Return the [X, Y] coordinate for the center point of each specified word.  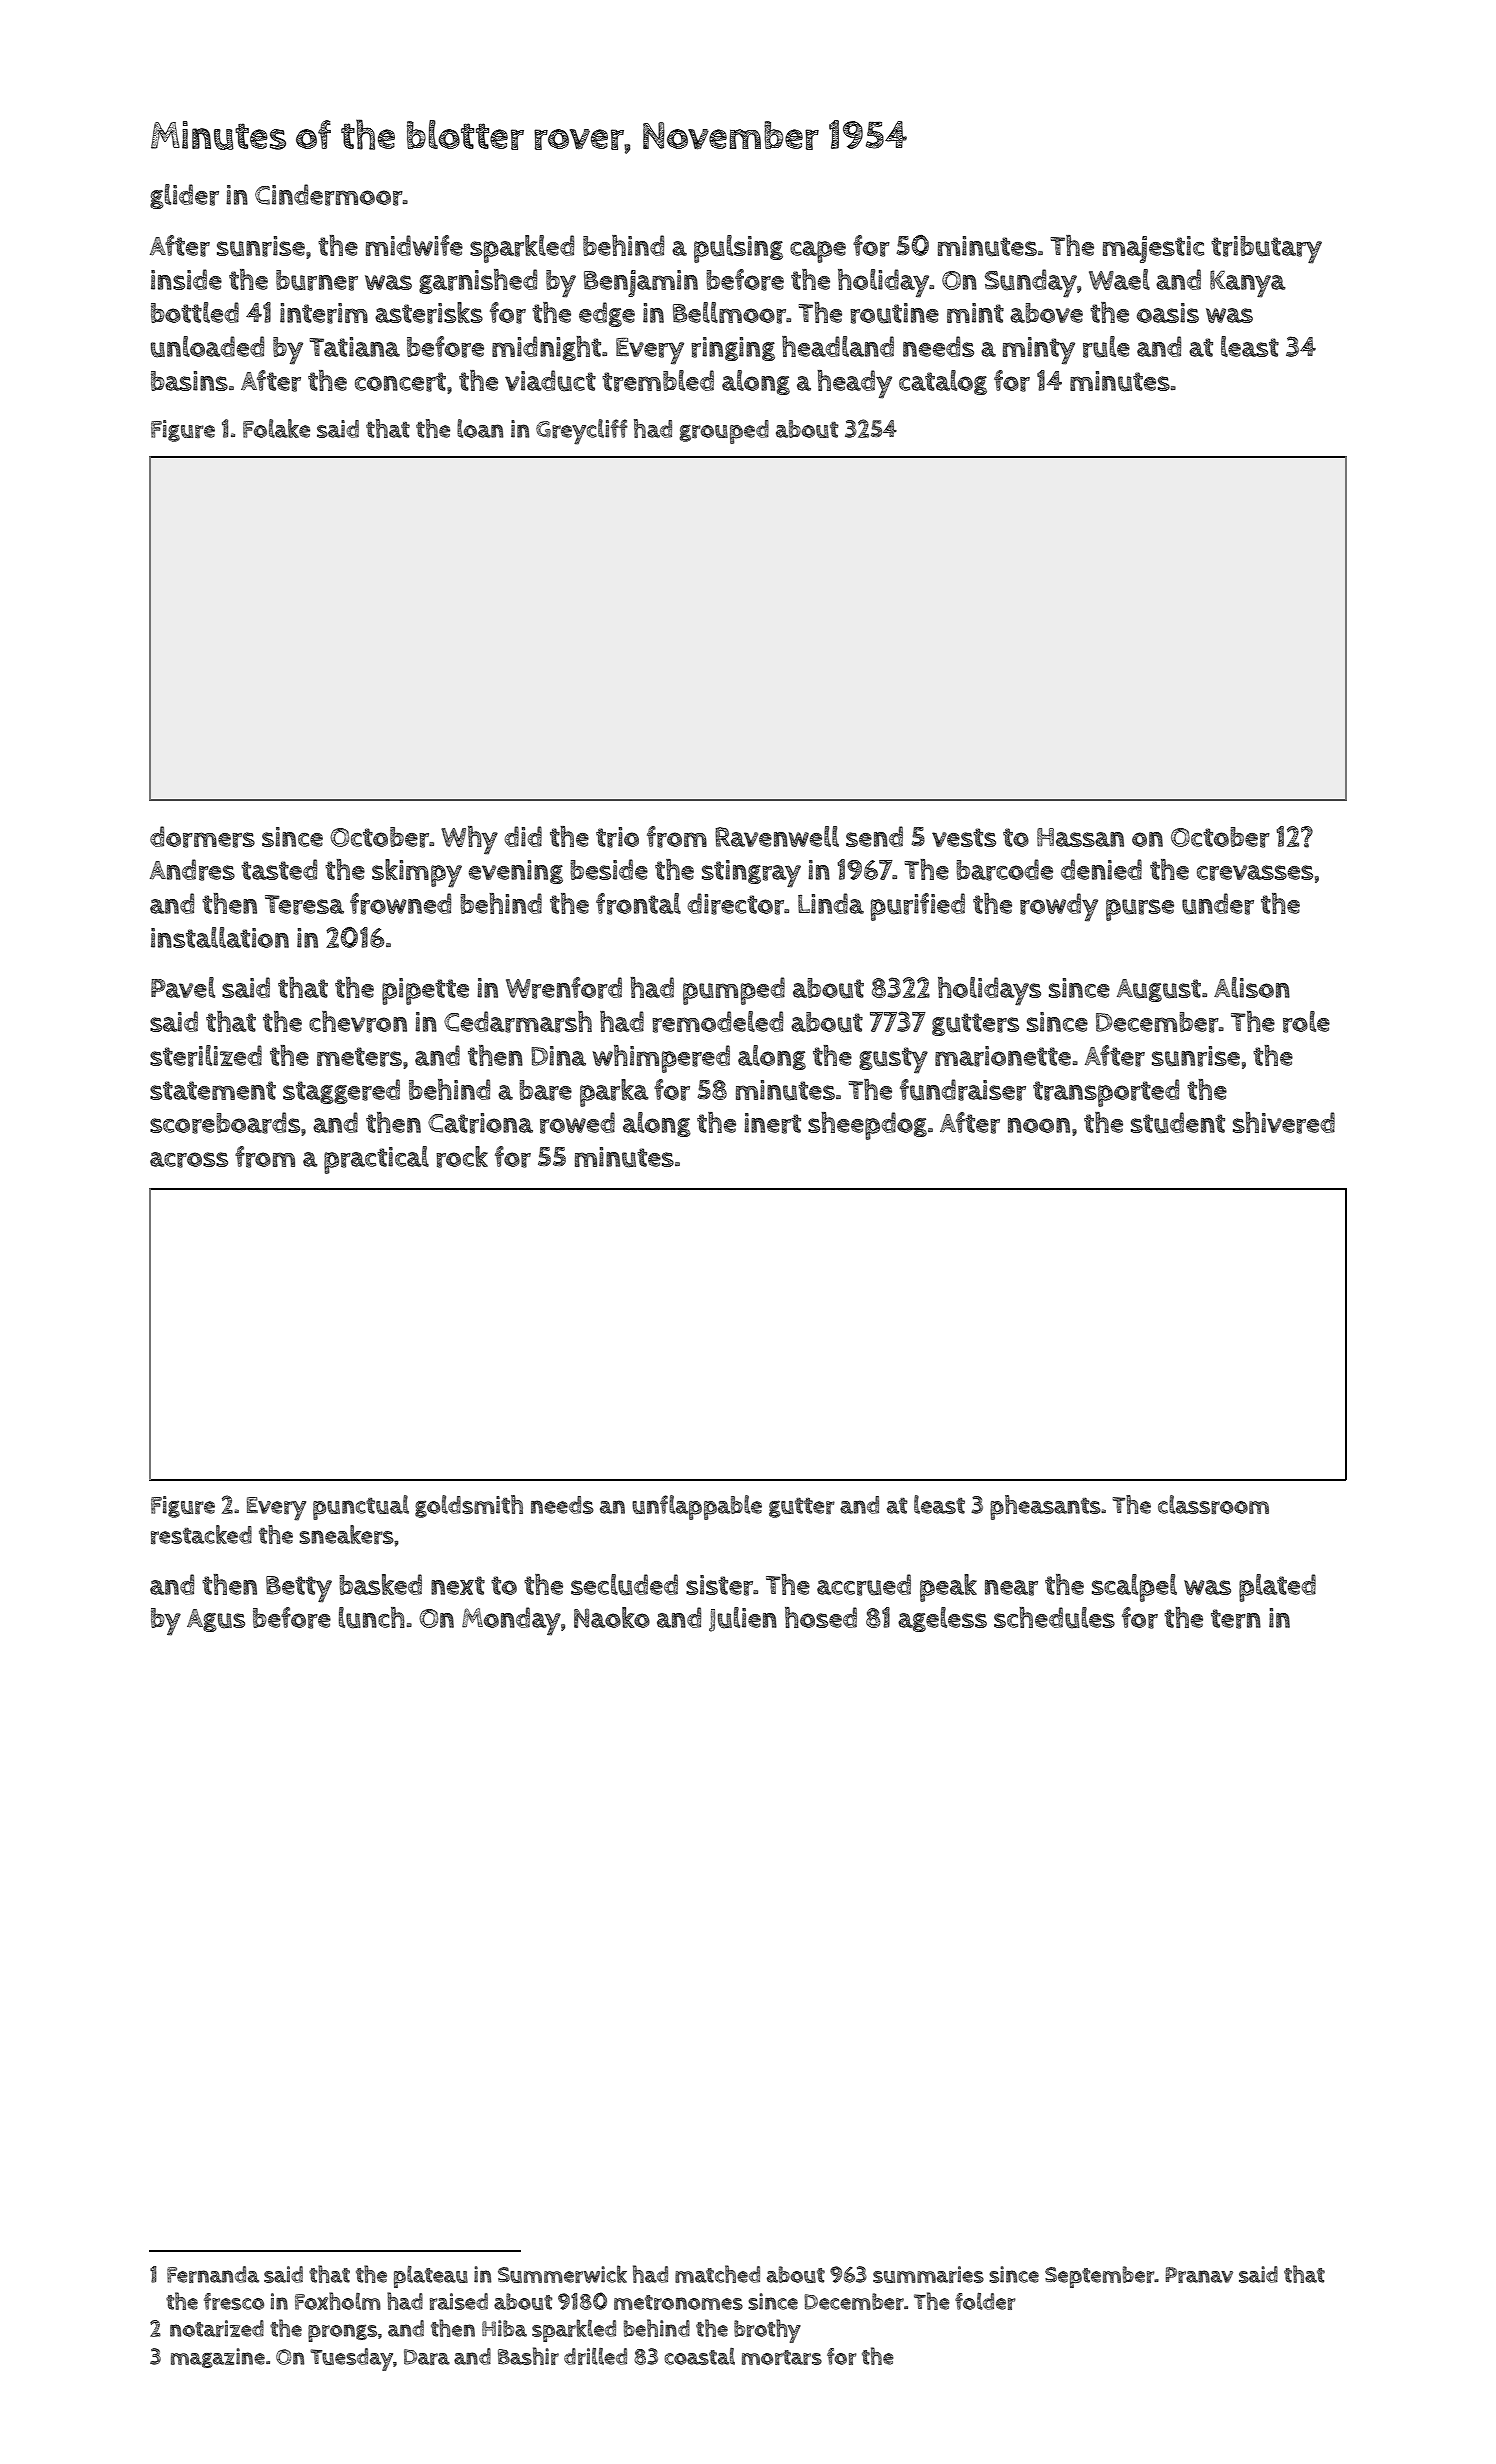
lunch [372, 1618]
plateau [431, 2277]
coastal [699, 2356]
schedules [1054, 1618]
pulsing [738, 249]
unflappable [697, 1507]
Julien [743, 1619]
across [189, 1160]
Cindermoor [329, 195]
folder [985, 2301]
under [1218, 904]
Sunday [1031, 283]
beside [609, 869]
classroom [1213, 1505]
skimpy [417, 873]
